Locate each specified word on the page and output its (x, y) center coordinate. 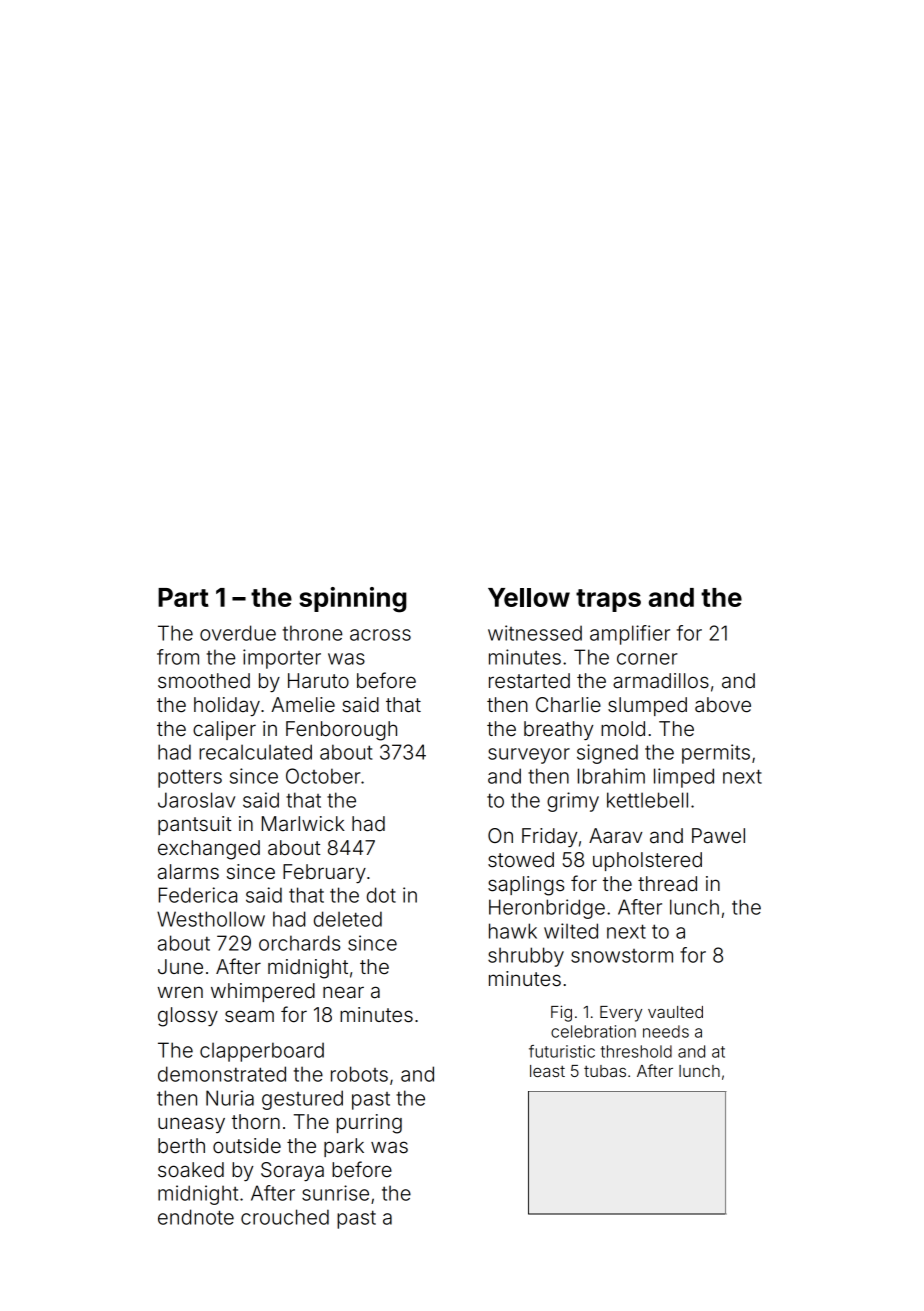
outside (247, 1145)
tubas (605, 1071)
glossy (188, 1017)
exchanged (209, 850)
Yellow (529, 597)
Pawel (718, 836)
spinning (353, 600)
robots (359, 1074)
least (547, 1071)
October (323, 776)
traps (608, 600)
